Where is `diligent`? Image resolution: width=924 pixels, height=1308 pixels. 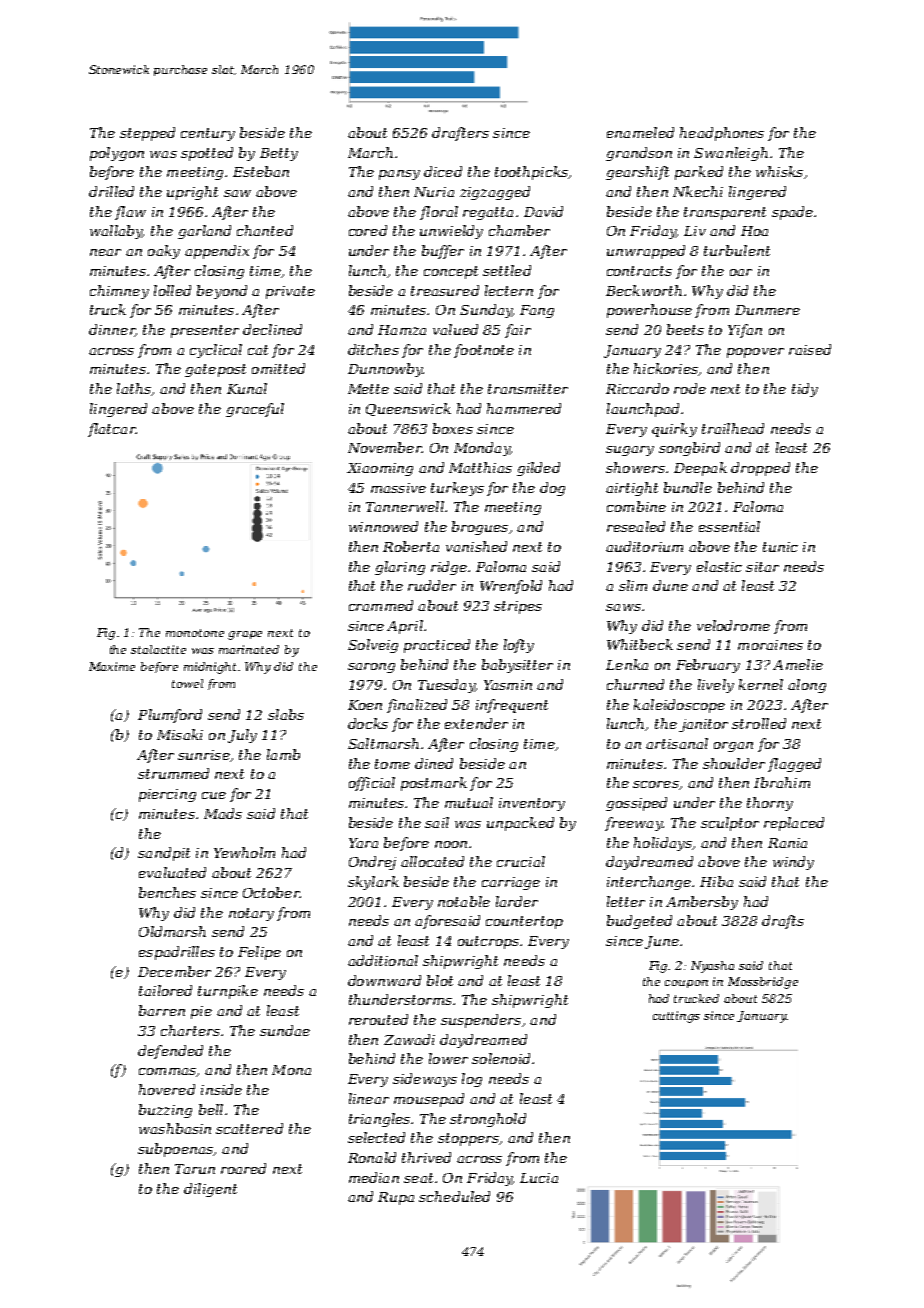
diligent is located at coordinates (210, 1190).
